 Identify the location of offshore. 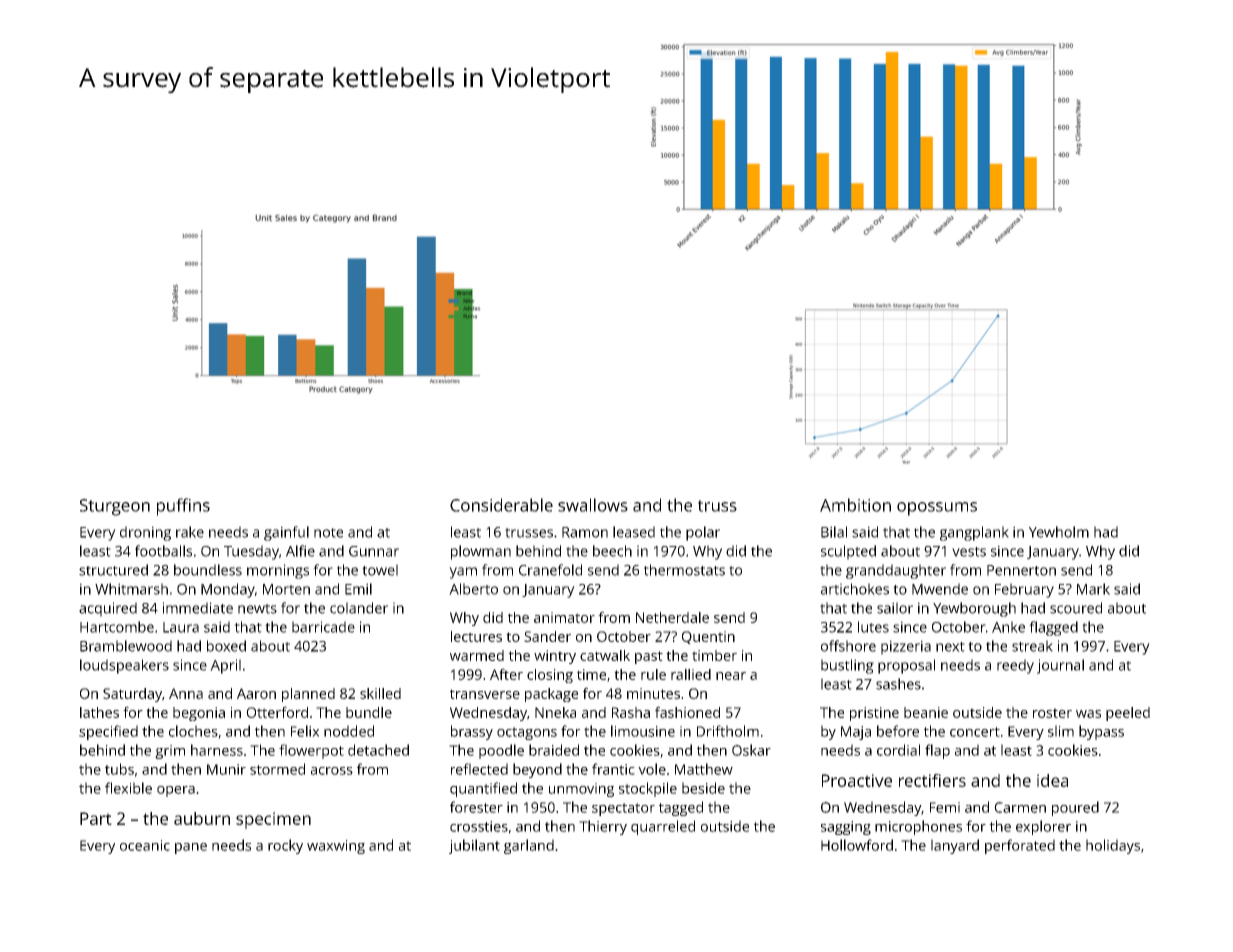
(848, 646).
